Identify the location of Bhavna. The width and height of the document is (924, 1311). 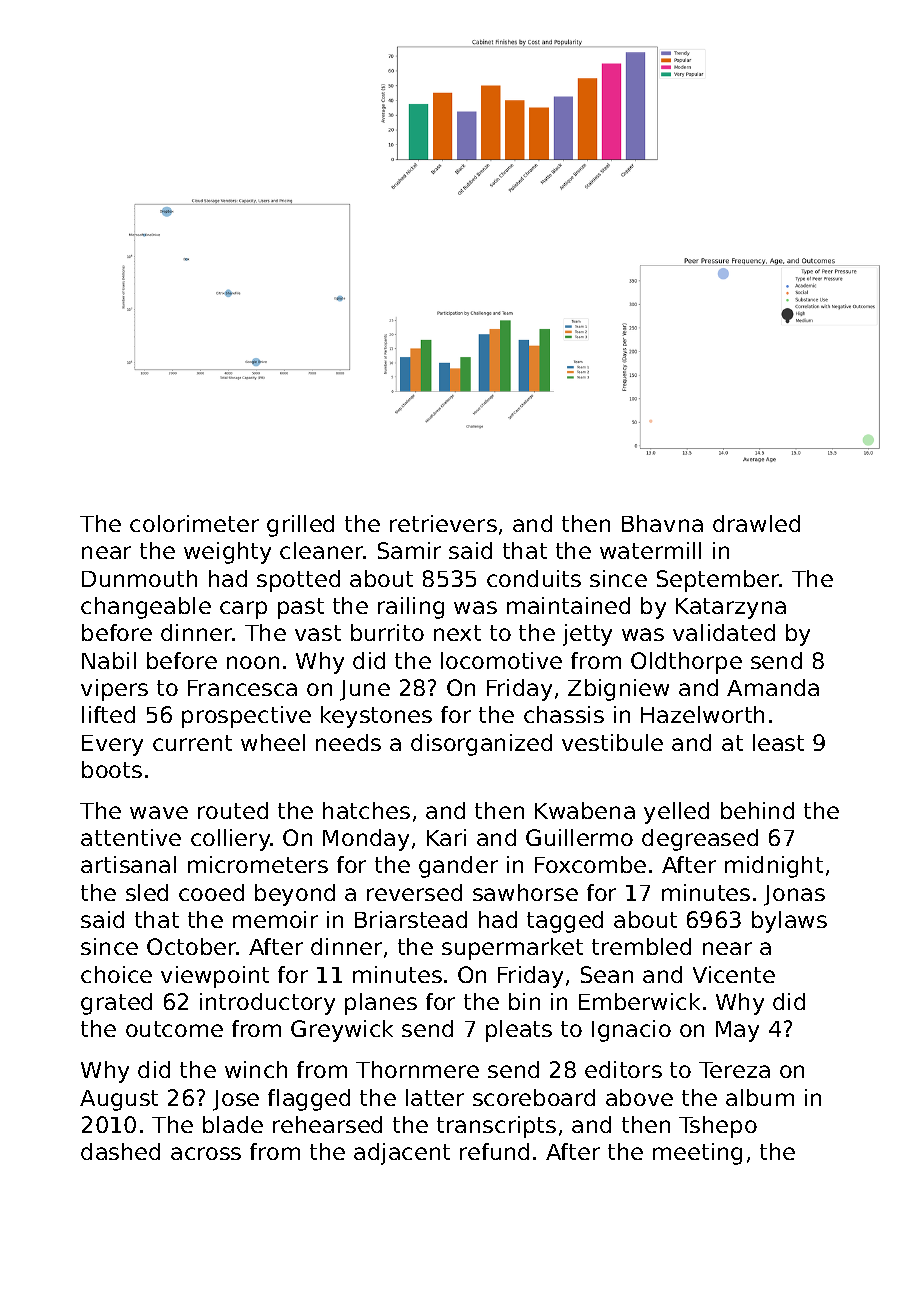
(662, 523).
